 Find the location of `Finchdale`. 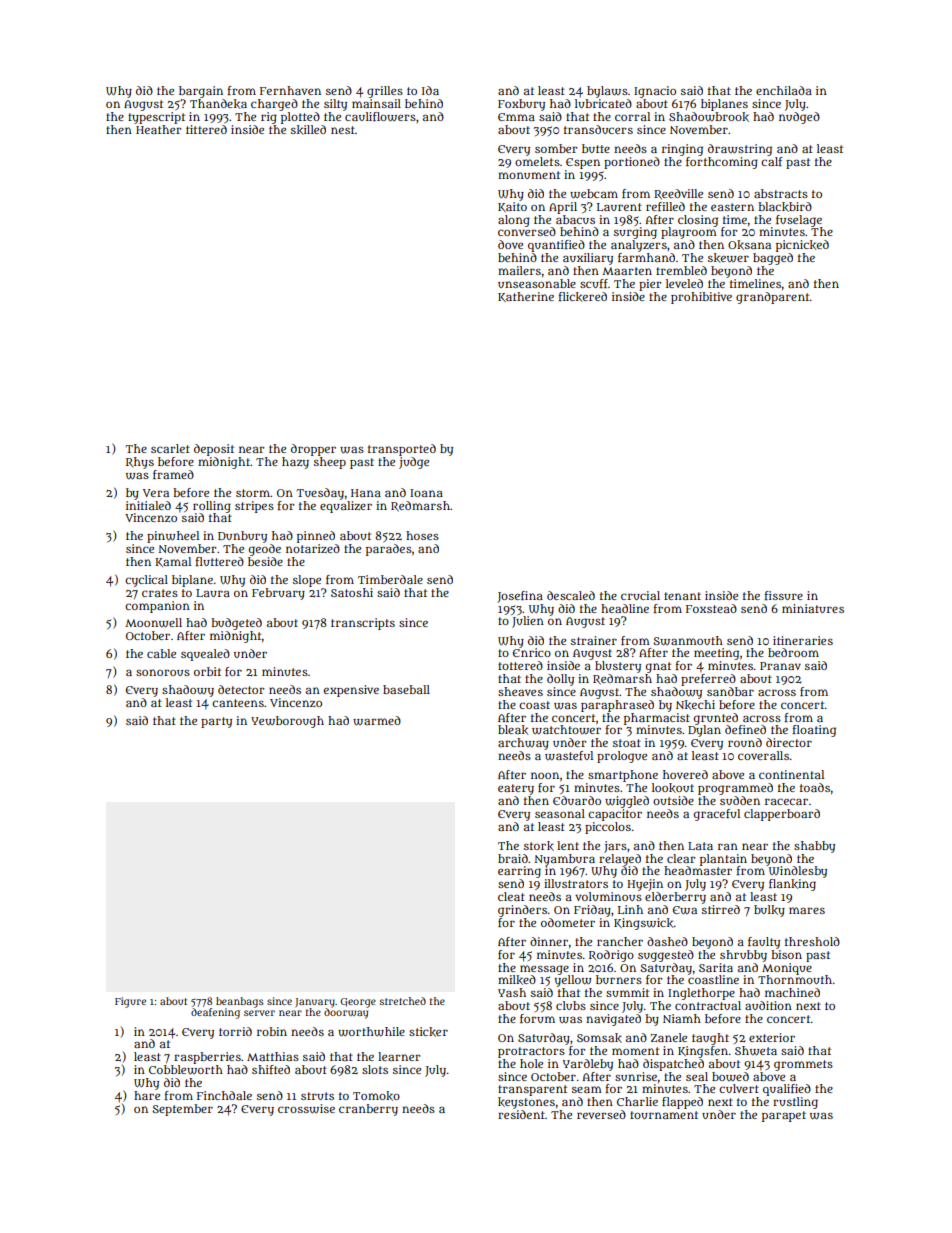

Finchdale is located at coordinates (224, 1095).
